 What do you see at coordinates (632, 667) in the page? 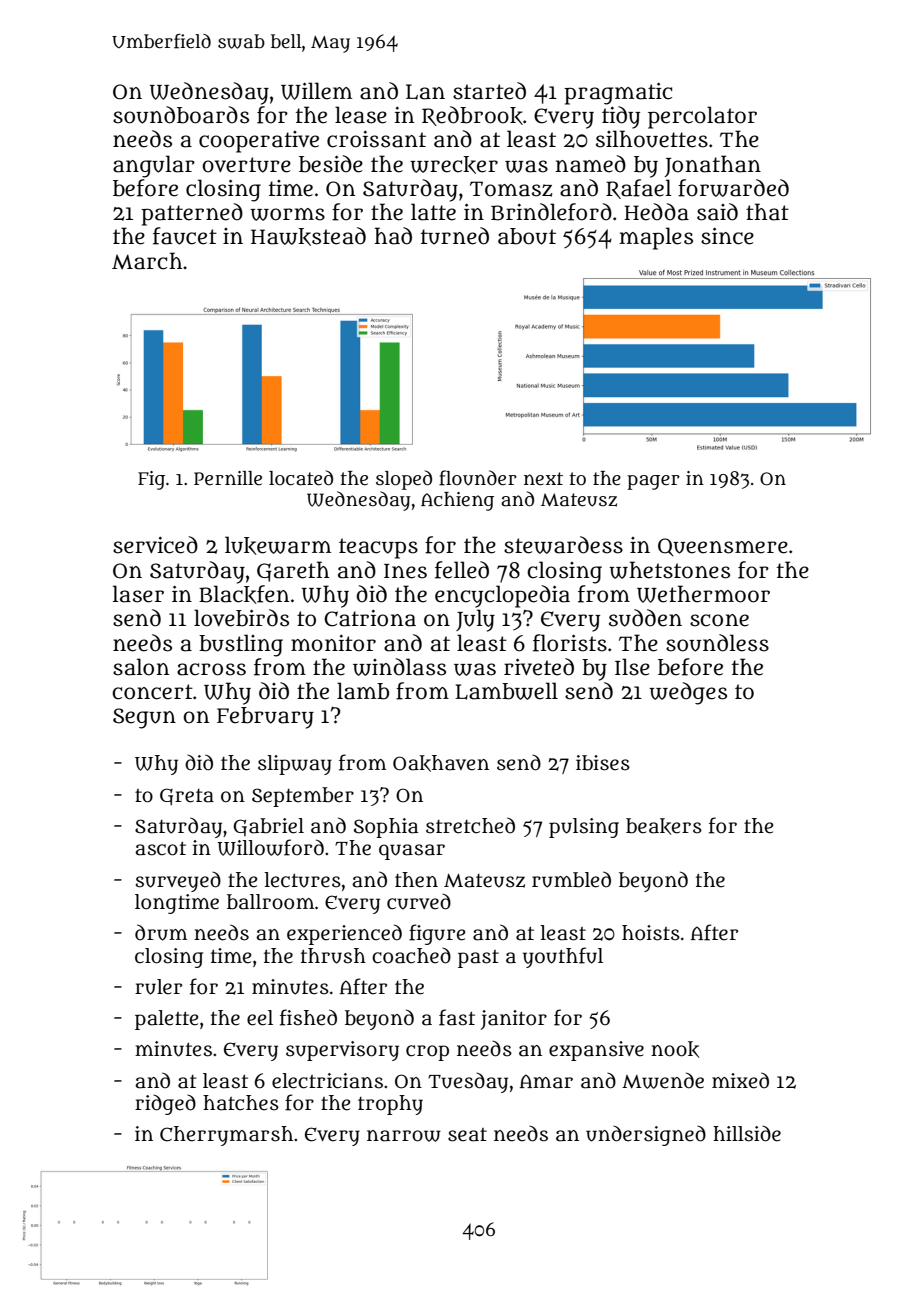
I see `Ilse` at bounding box center [632, 667].
